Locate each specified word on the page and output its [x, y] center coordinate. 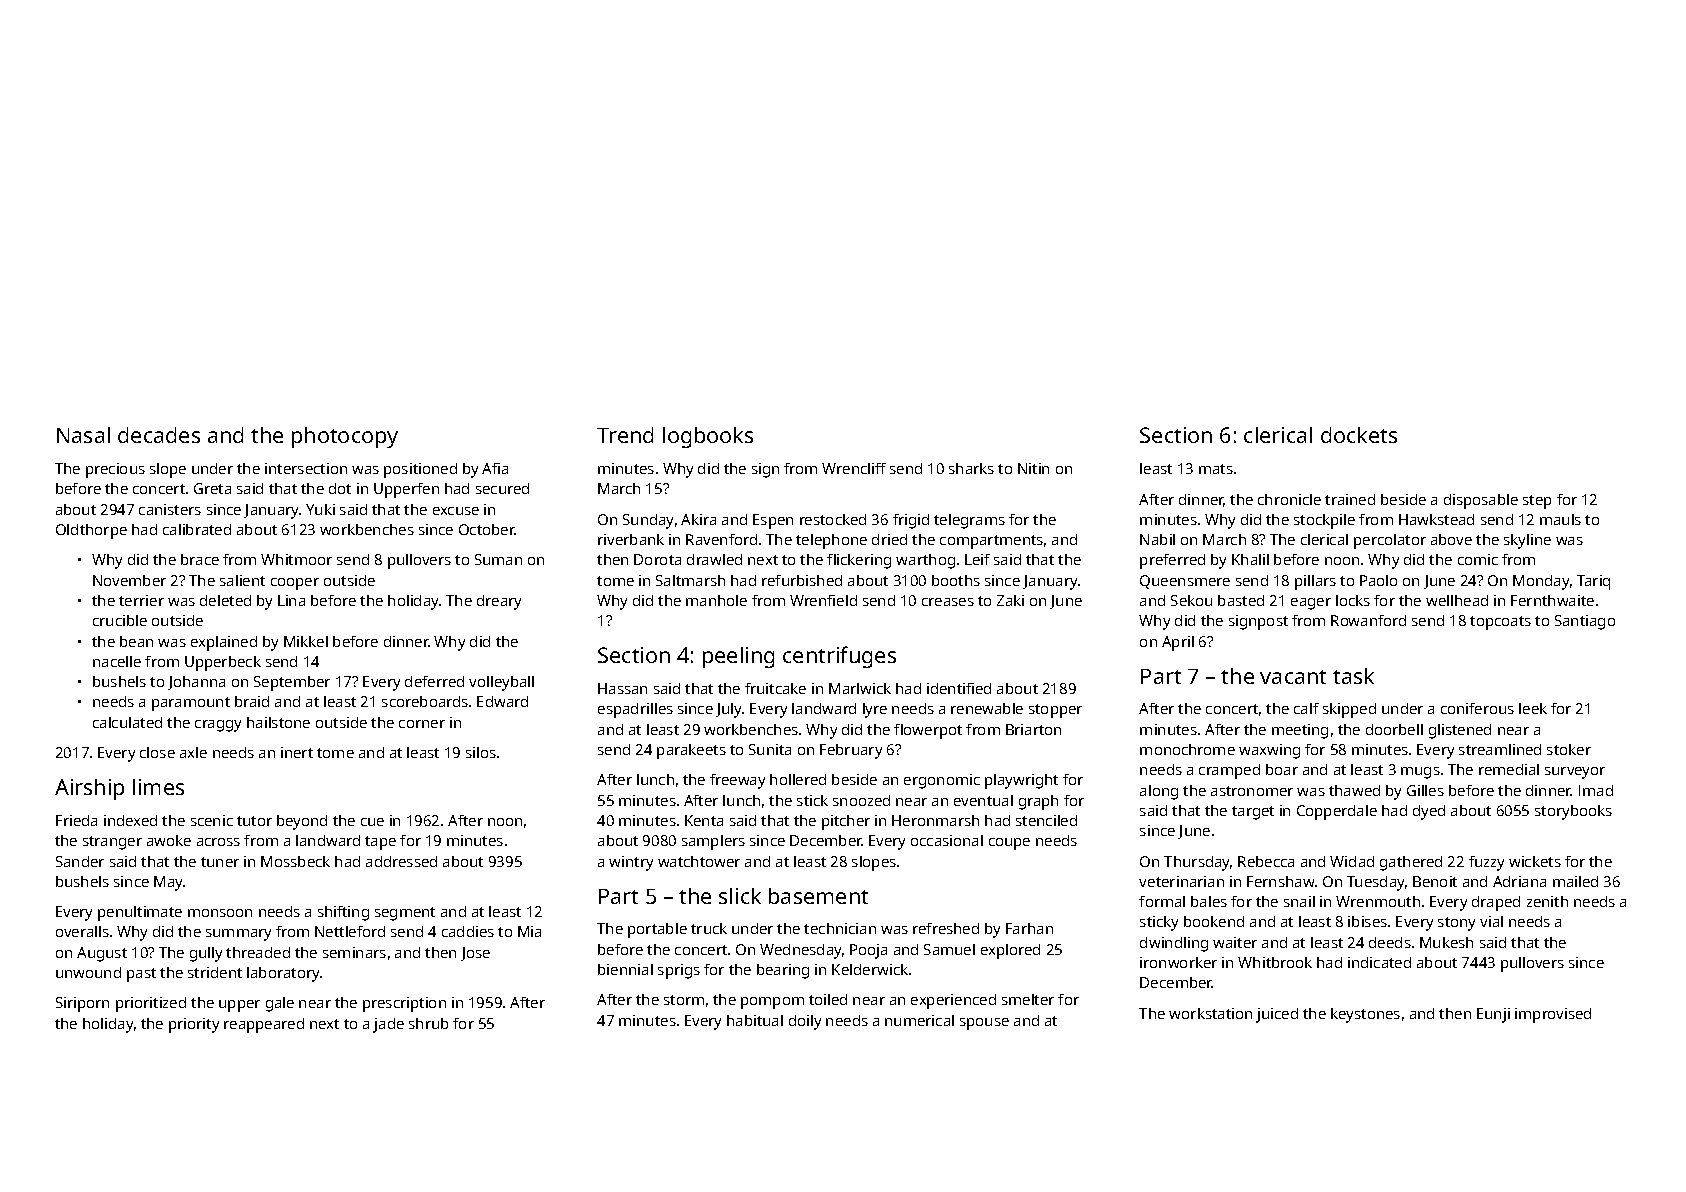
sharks [971, 468]
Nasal [83, 435]
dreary [499, 602]
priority [194, 1025]
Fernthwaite [1552, 600]
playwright [1021, 781]
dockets [1359, 435]
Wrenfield [823, 600]
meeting [1300, 731]
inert [297, 752]
